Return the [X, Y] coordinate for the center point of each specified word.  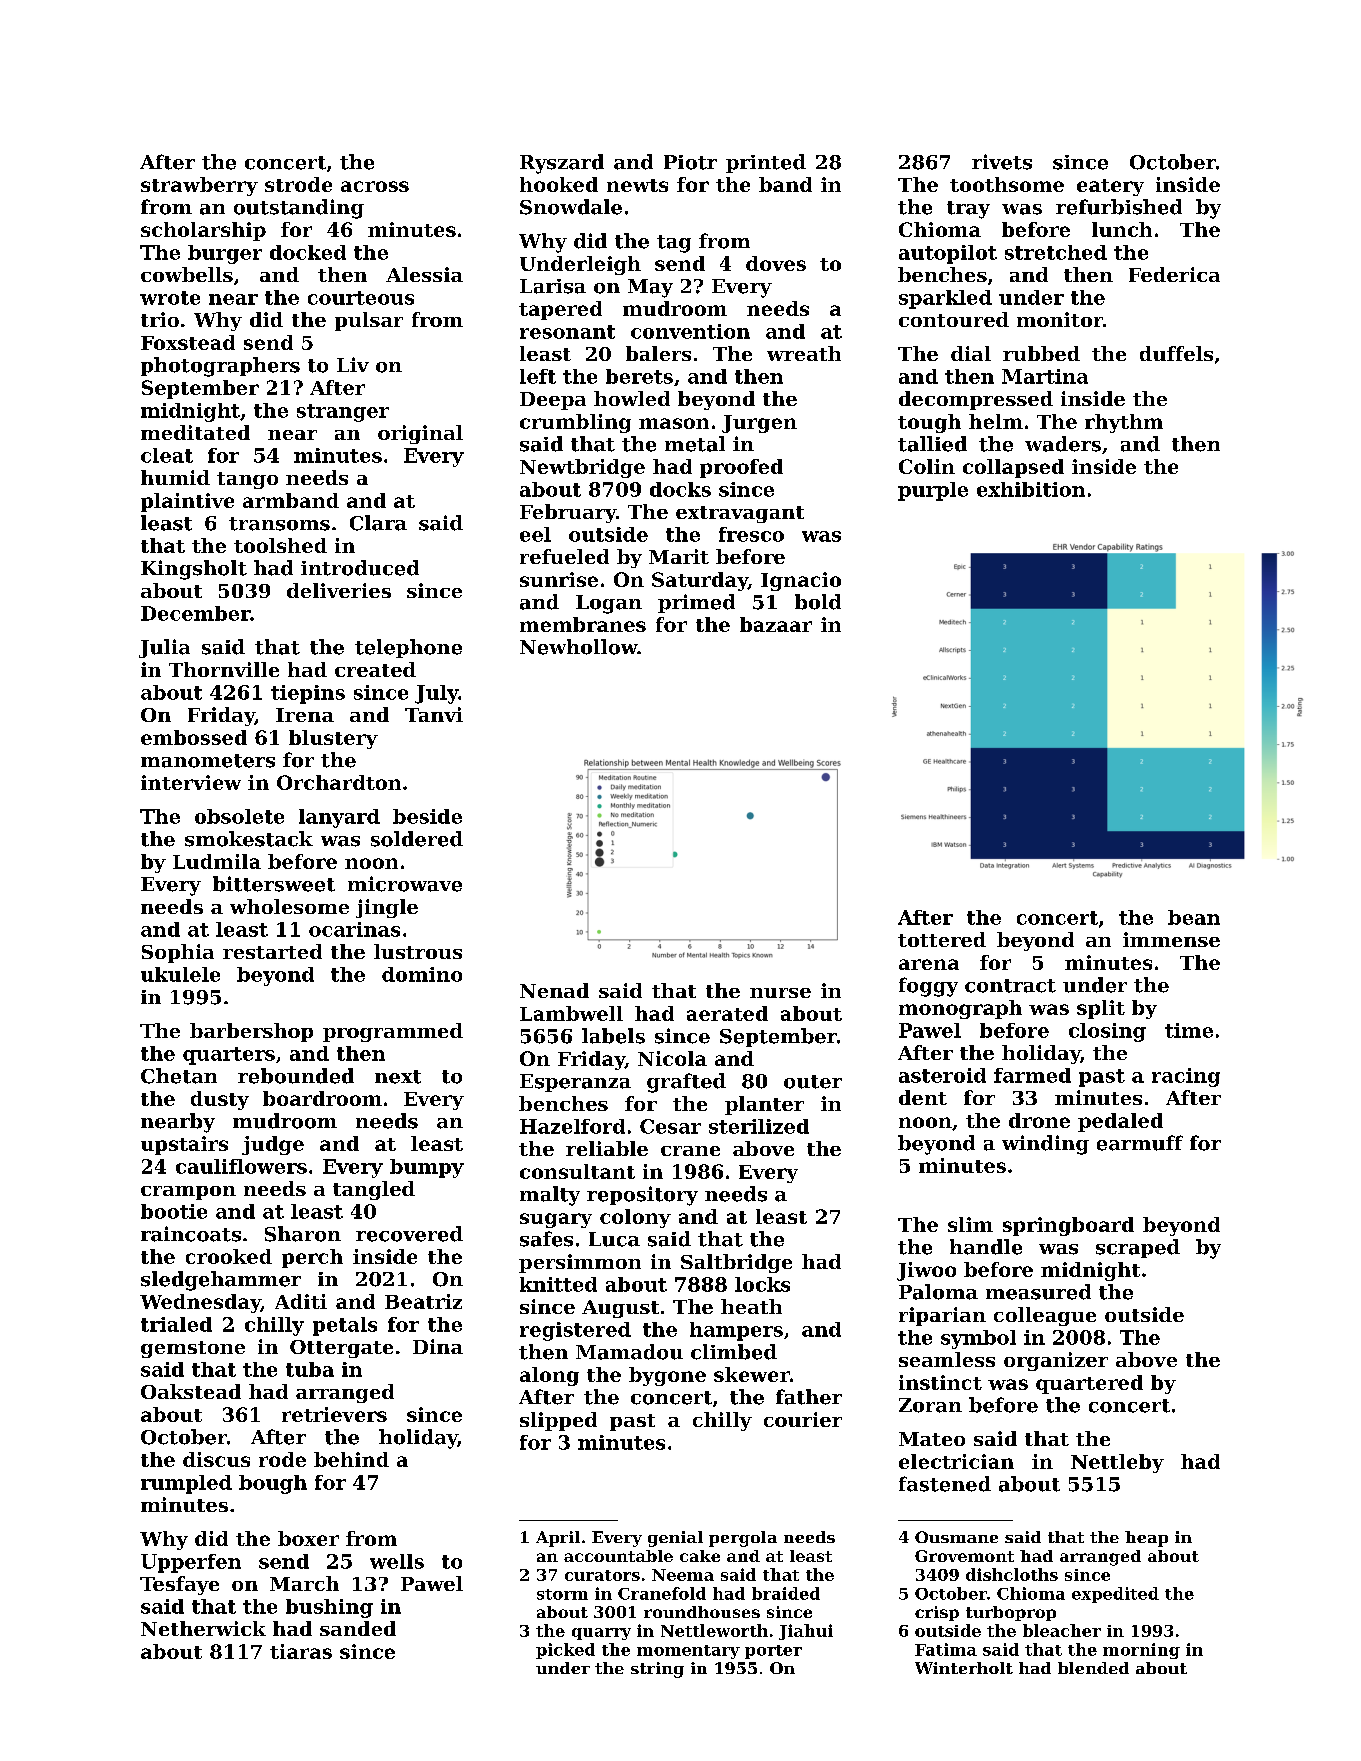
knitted [558, 1284]
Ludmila [217, 861]
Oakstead [191, 1391]
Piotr [690, 162]
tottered [942, 939]
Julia [164, 648]
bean [1194, 917]
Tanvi [434, 714]
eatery [1110, 187]
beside [427, 816]
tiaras [301, 1651]
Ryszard [562, 164]
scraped [1138, 1248]
